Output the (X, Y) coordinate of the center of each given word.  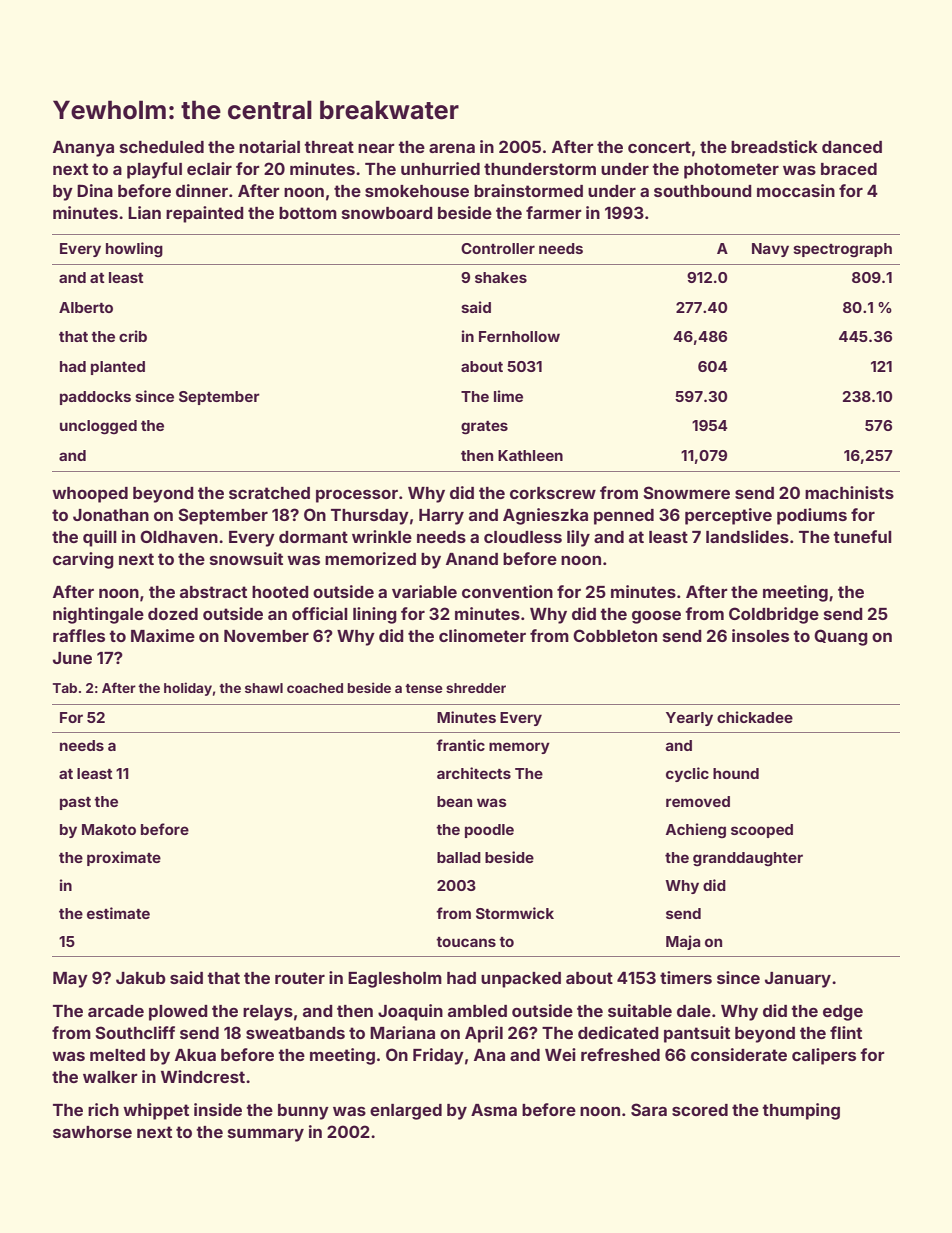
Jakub (141, 978)
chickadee (755, 717)
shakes (501, 277)
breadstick (774, 146)
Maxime (163, 635)
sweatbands (295, 1033)
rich (103, 1109)
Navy (770, 250)
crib (133, 336)
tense (424, 688)
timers (686, 977)
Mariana (402, 1032)
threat (329, 147)
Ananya (83, 149)
